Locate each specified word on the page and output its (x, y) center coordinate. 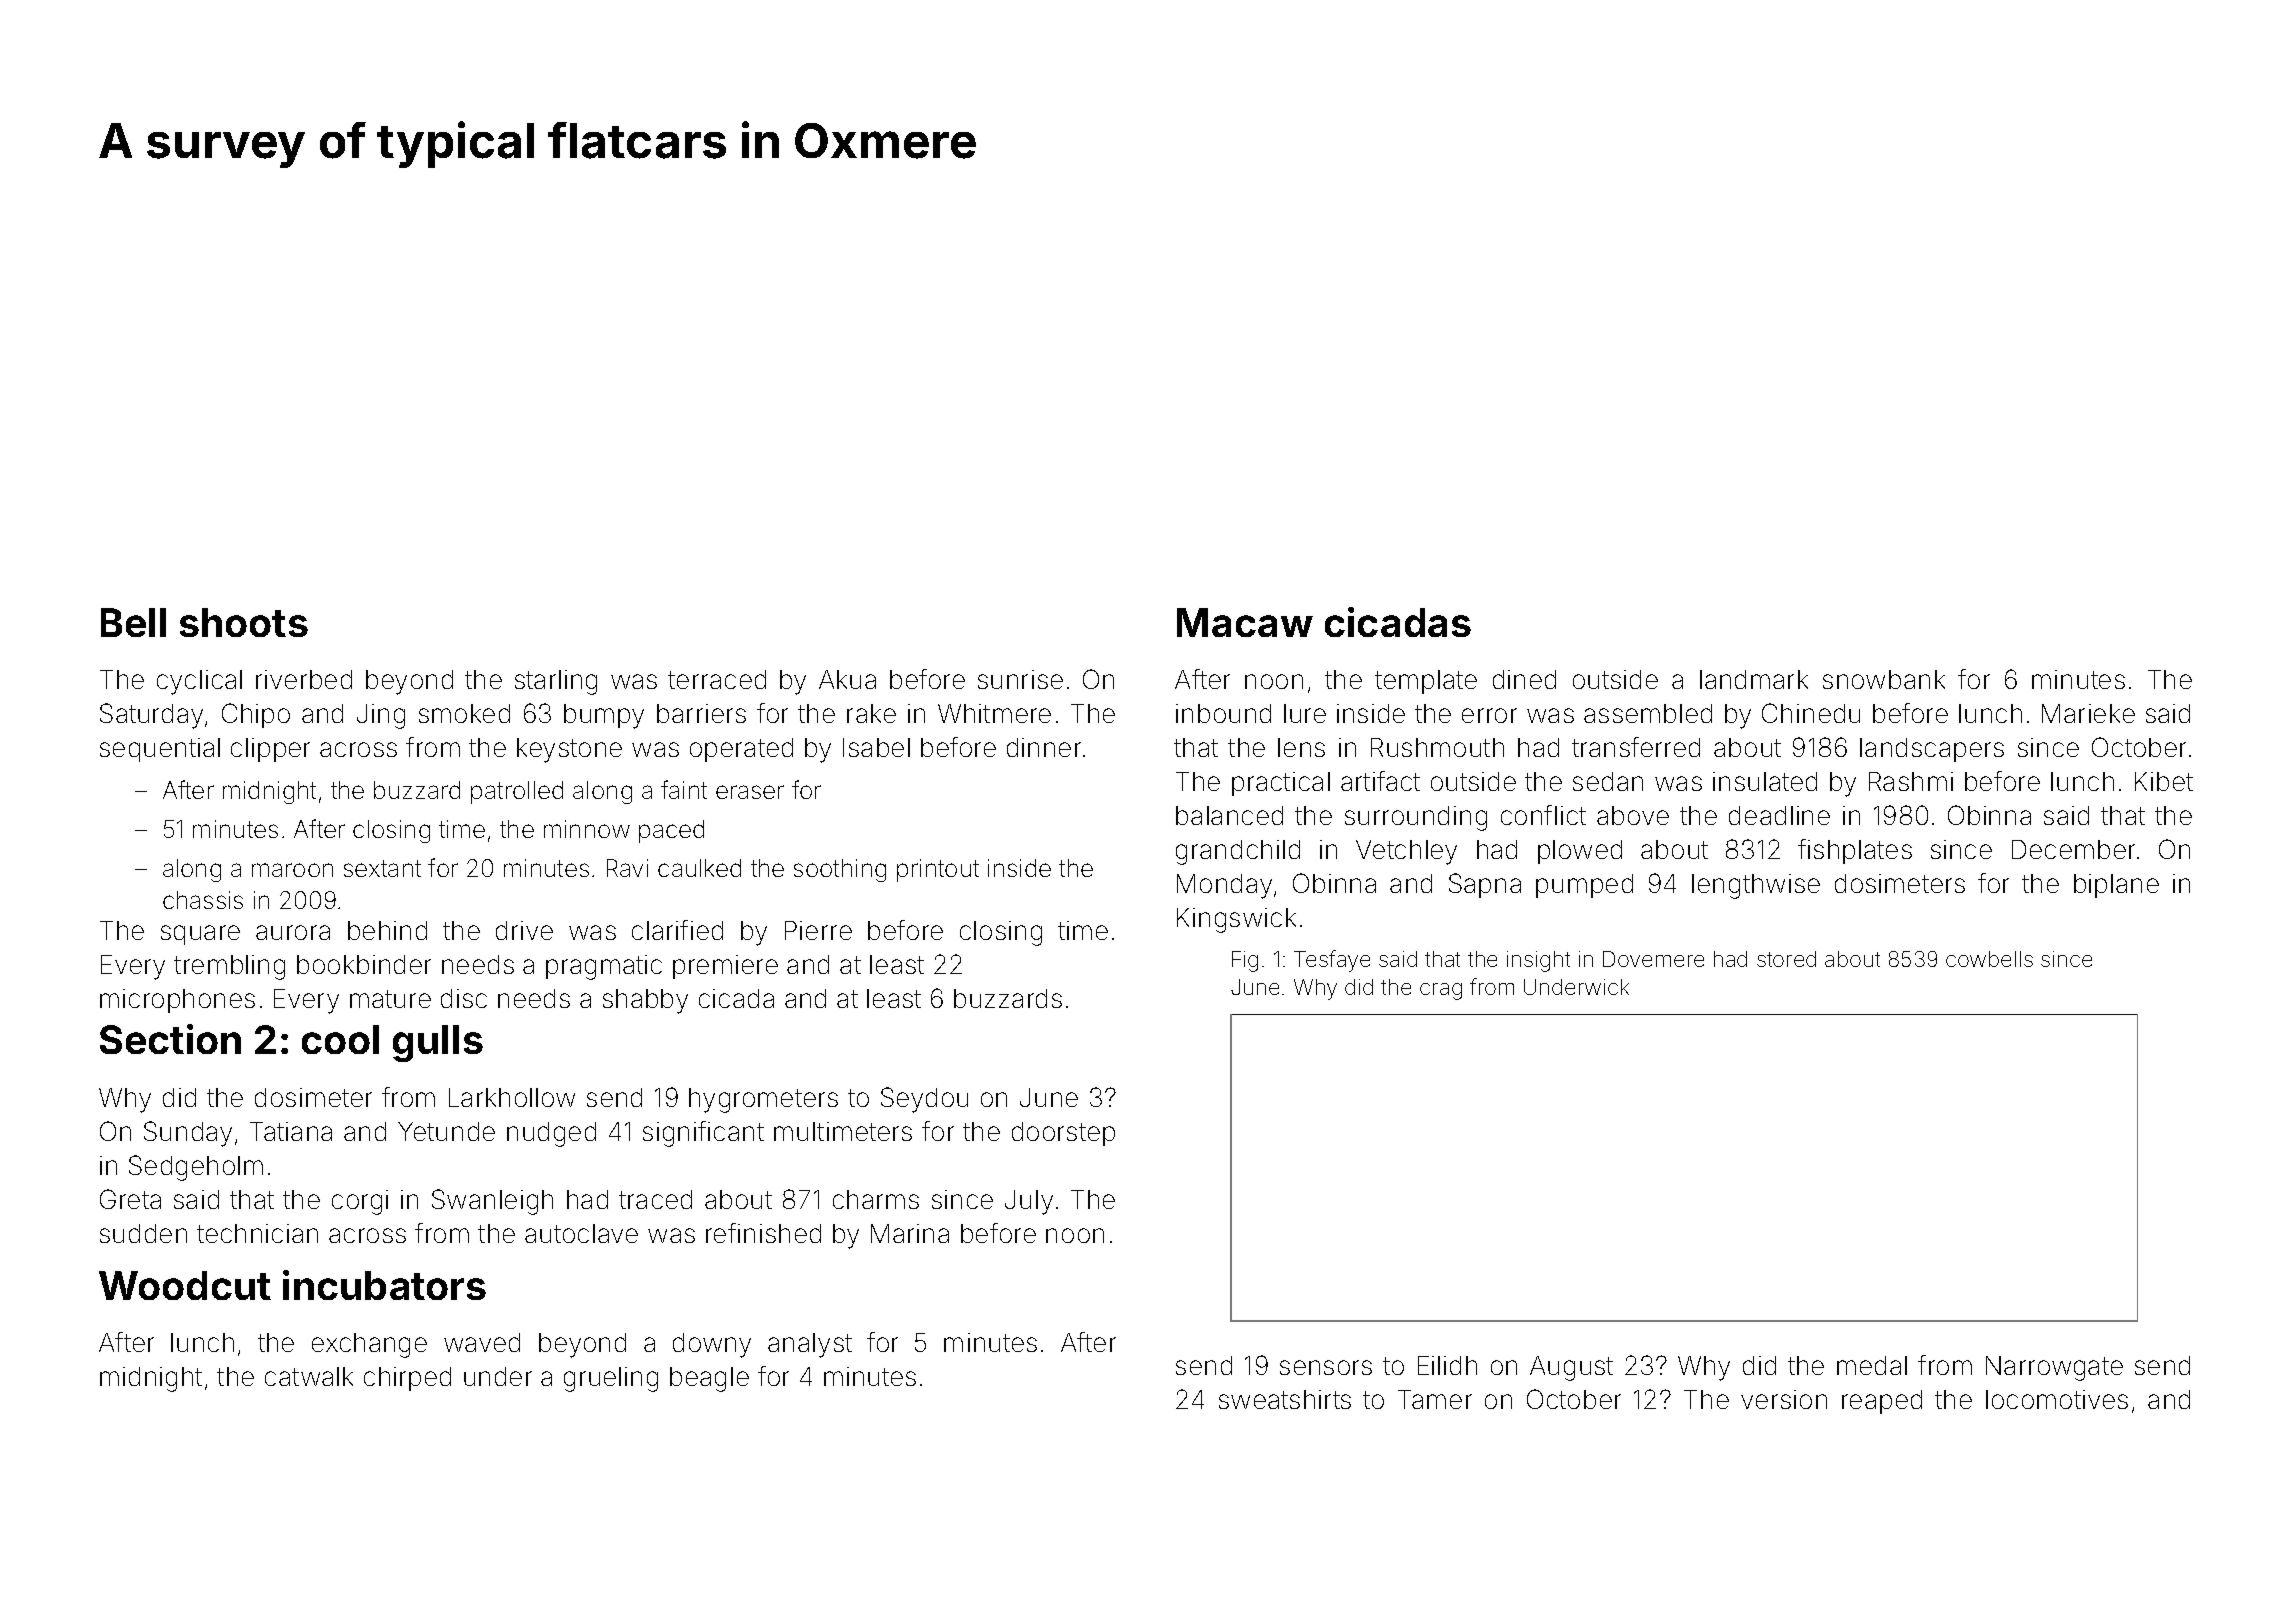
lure (1305, 713)
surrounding (1416, 818)
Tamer (1435, 1399)
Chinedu (1811, 713)
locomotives (2057, 1399)
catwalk (309, 1376)
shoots (244, 622)
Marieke (2088, 713)
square (200, 935)
